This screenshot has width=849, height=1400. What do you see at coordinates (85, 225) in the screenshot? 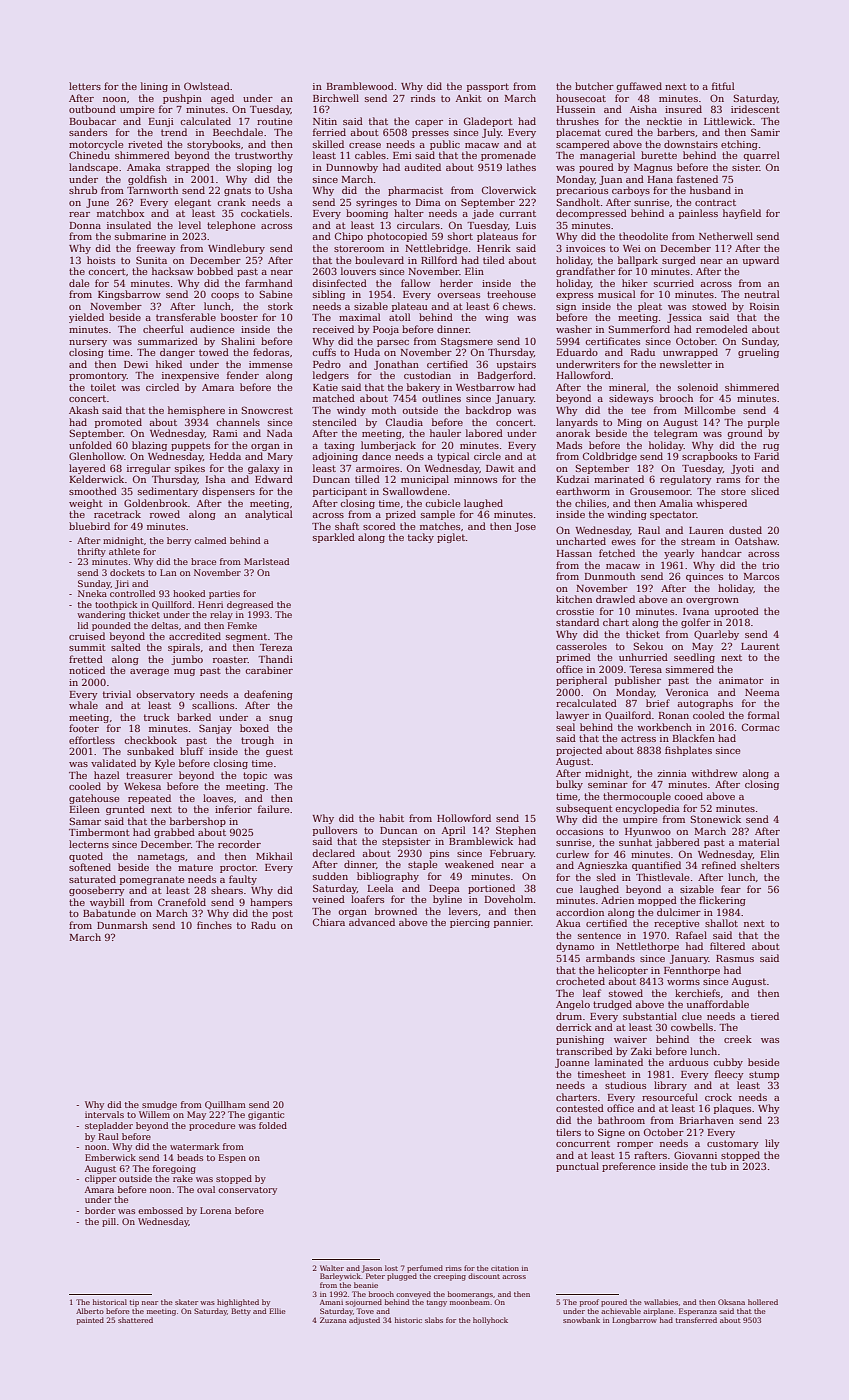
I see `Donna` at bounding box center [85, 225].
